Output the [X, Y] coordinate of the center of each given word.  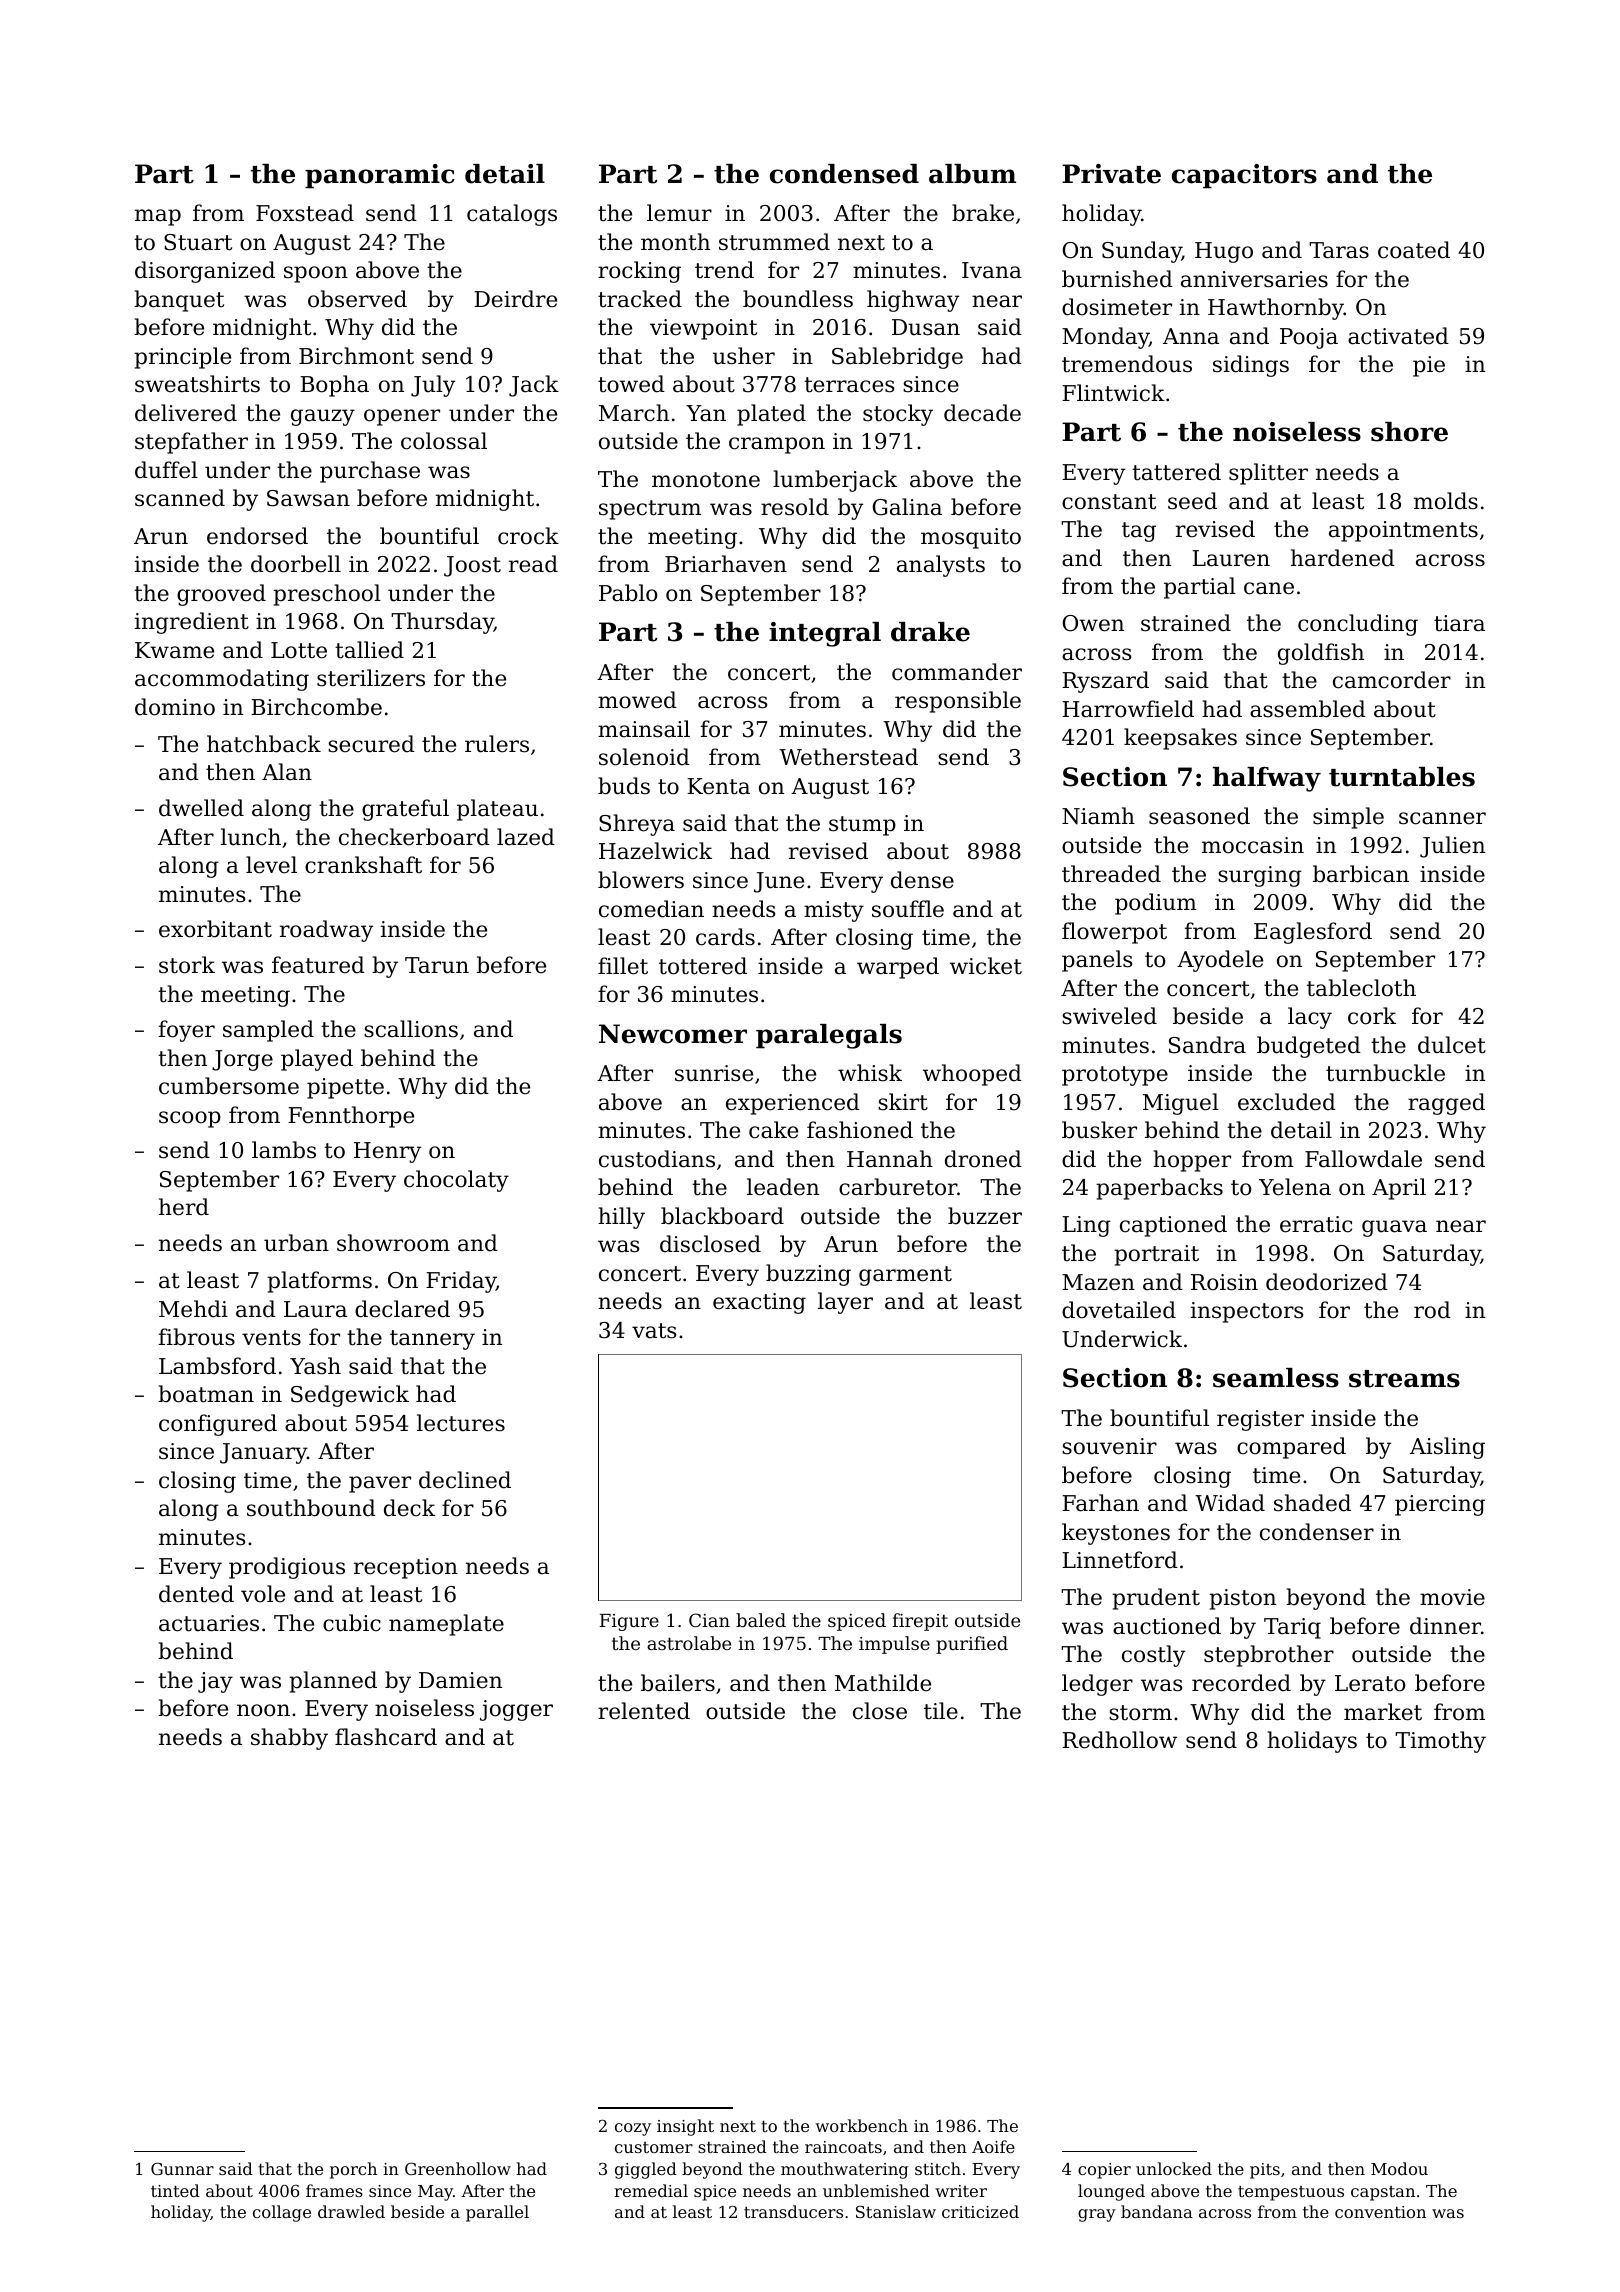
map [158, 217]
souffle [908, 909]
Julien [1452, 847]
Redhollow [1119, 1740]
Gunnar [182, 2168]
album [972, 174]
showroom [393, 1243]
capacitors [1244, 176]
